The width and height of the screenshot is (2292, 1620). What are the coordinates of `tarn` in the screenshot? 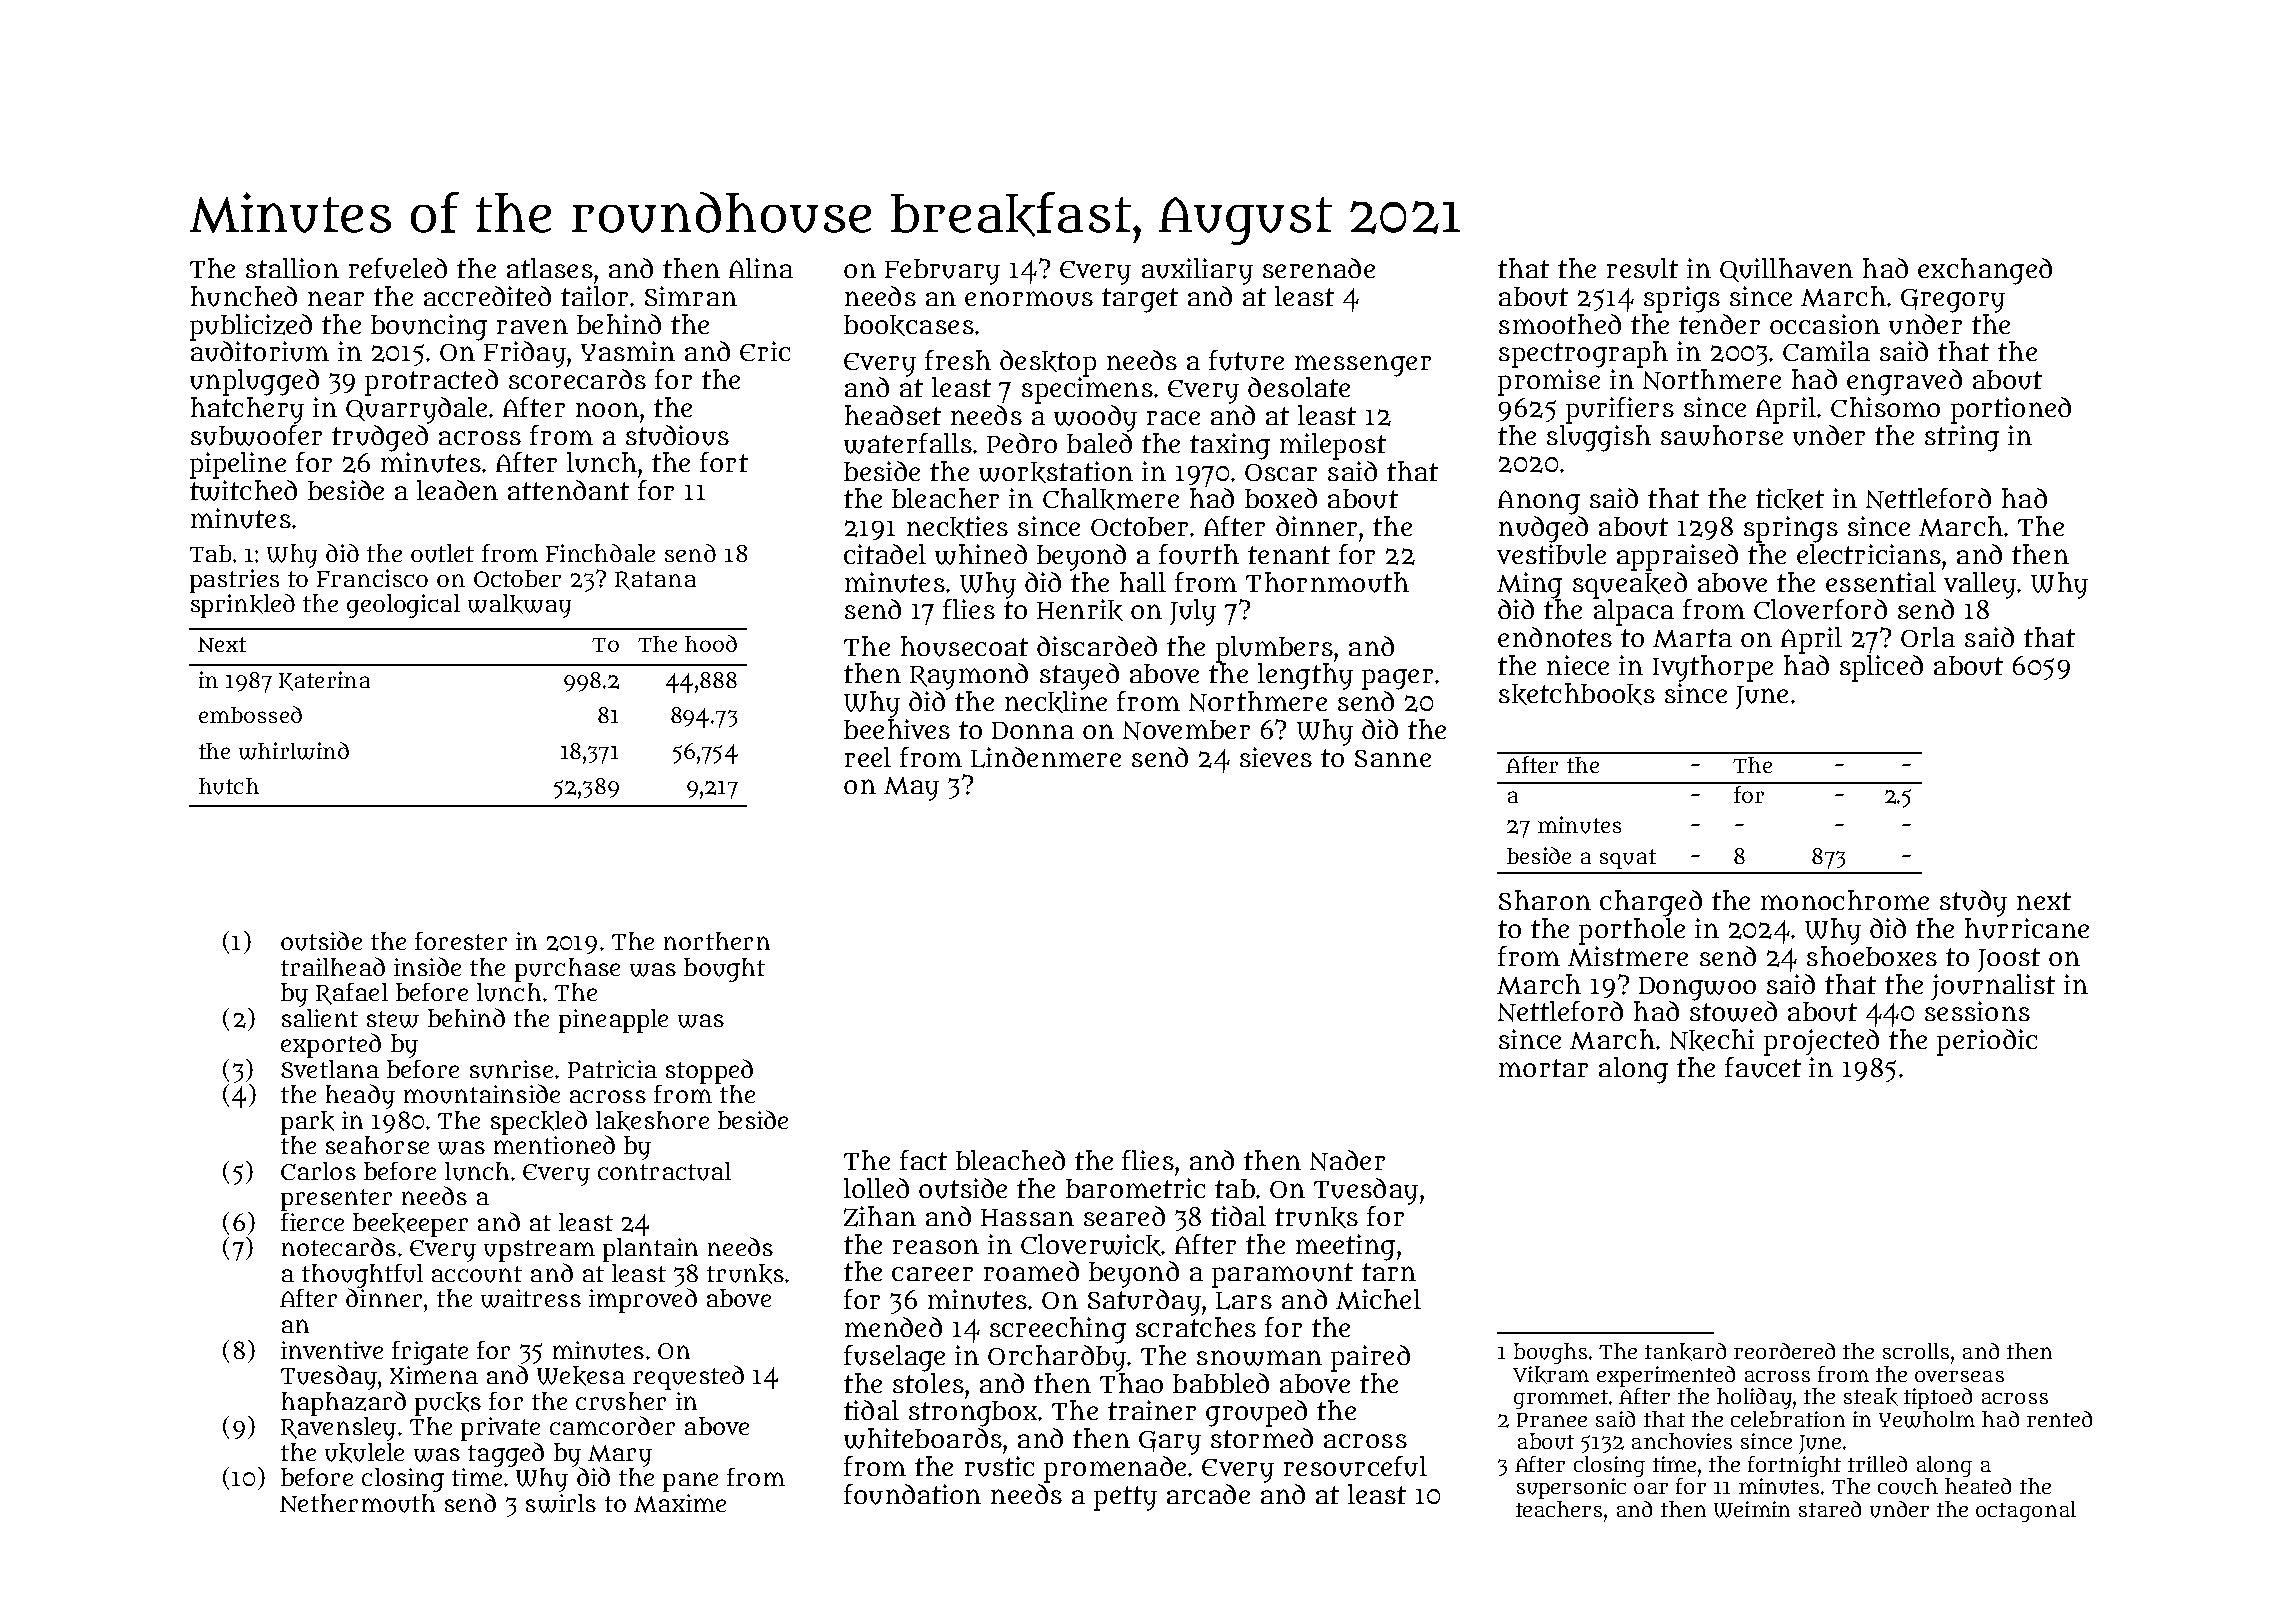 It's located at (1389, 1272).
